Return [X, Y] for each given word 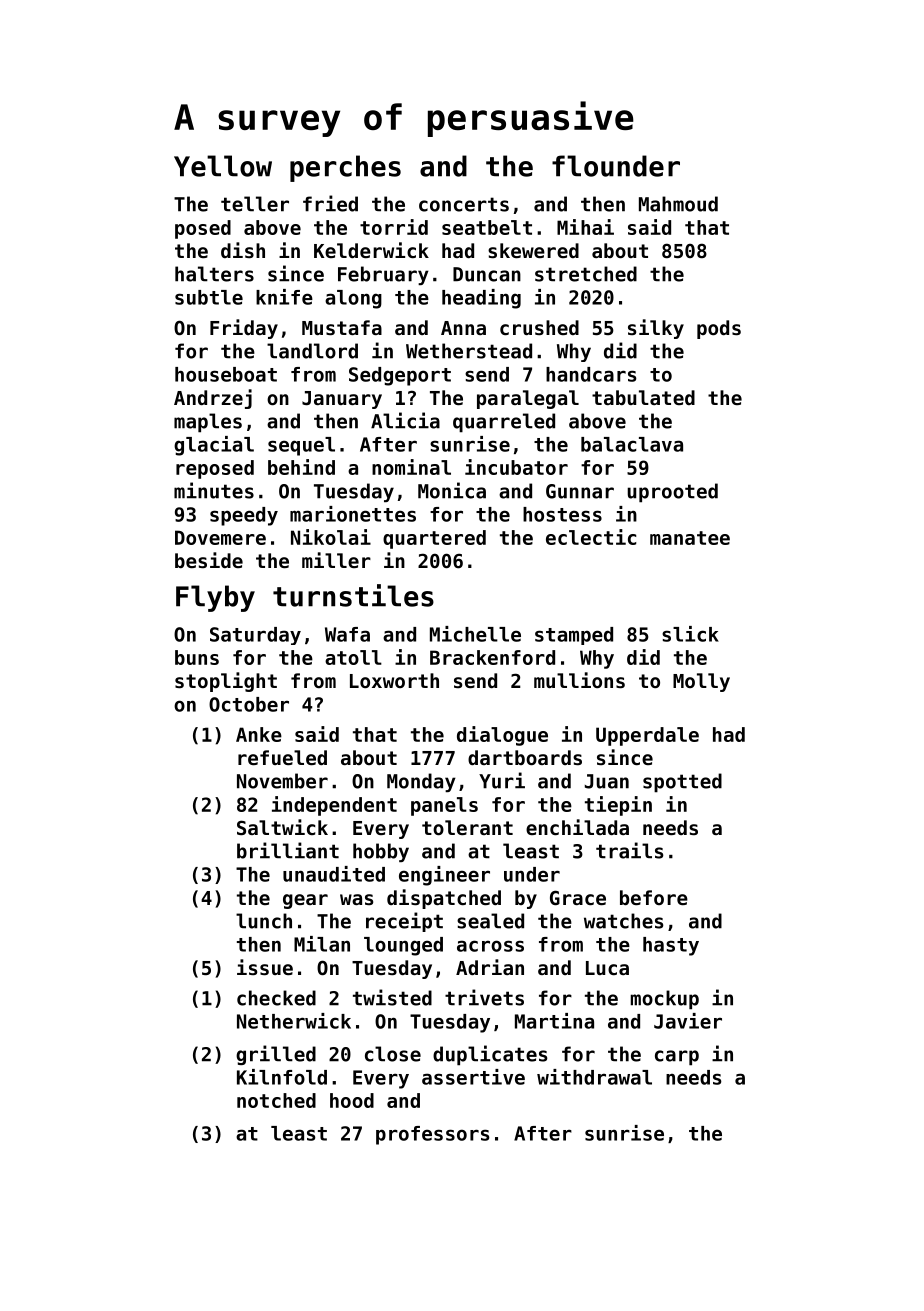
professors [433, 1135]
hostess [562, 514]
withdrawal [594, 1077]
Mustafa [342, 328]
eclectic [591, 537]
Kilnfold [282, 1077]
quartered [434, 539]
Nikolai [331, 537]
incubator [516, 467]
